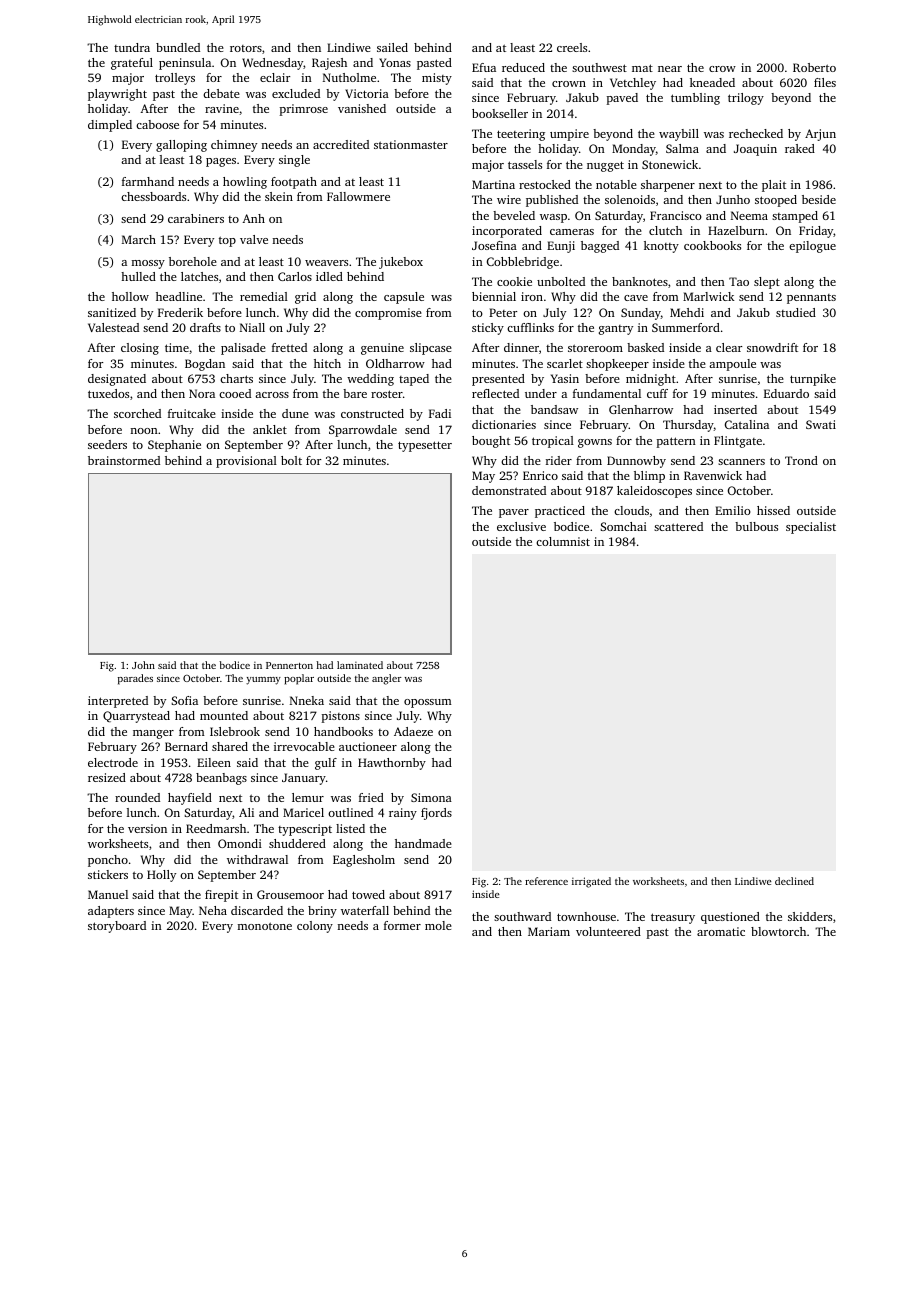  What do you see at coordinates (814, 67) in the image?
I see `Roberto` at bounding box center [814, 67].
